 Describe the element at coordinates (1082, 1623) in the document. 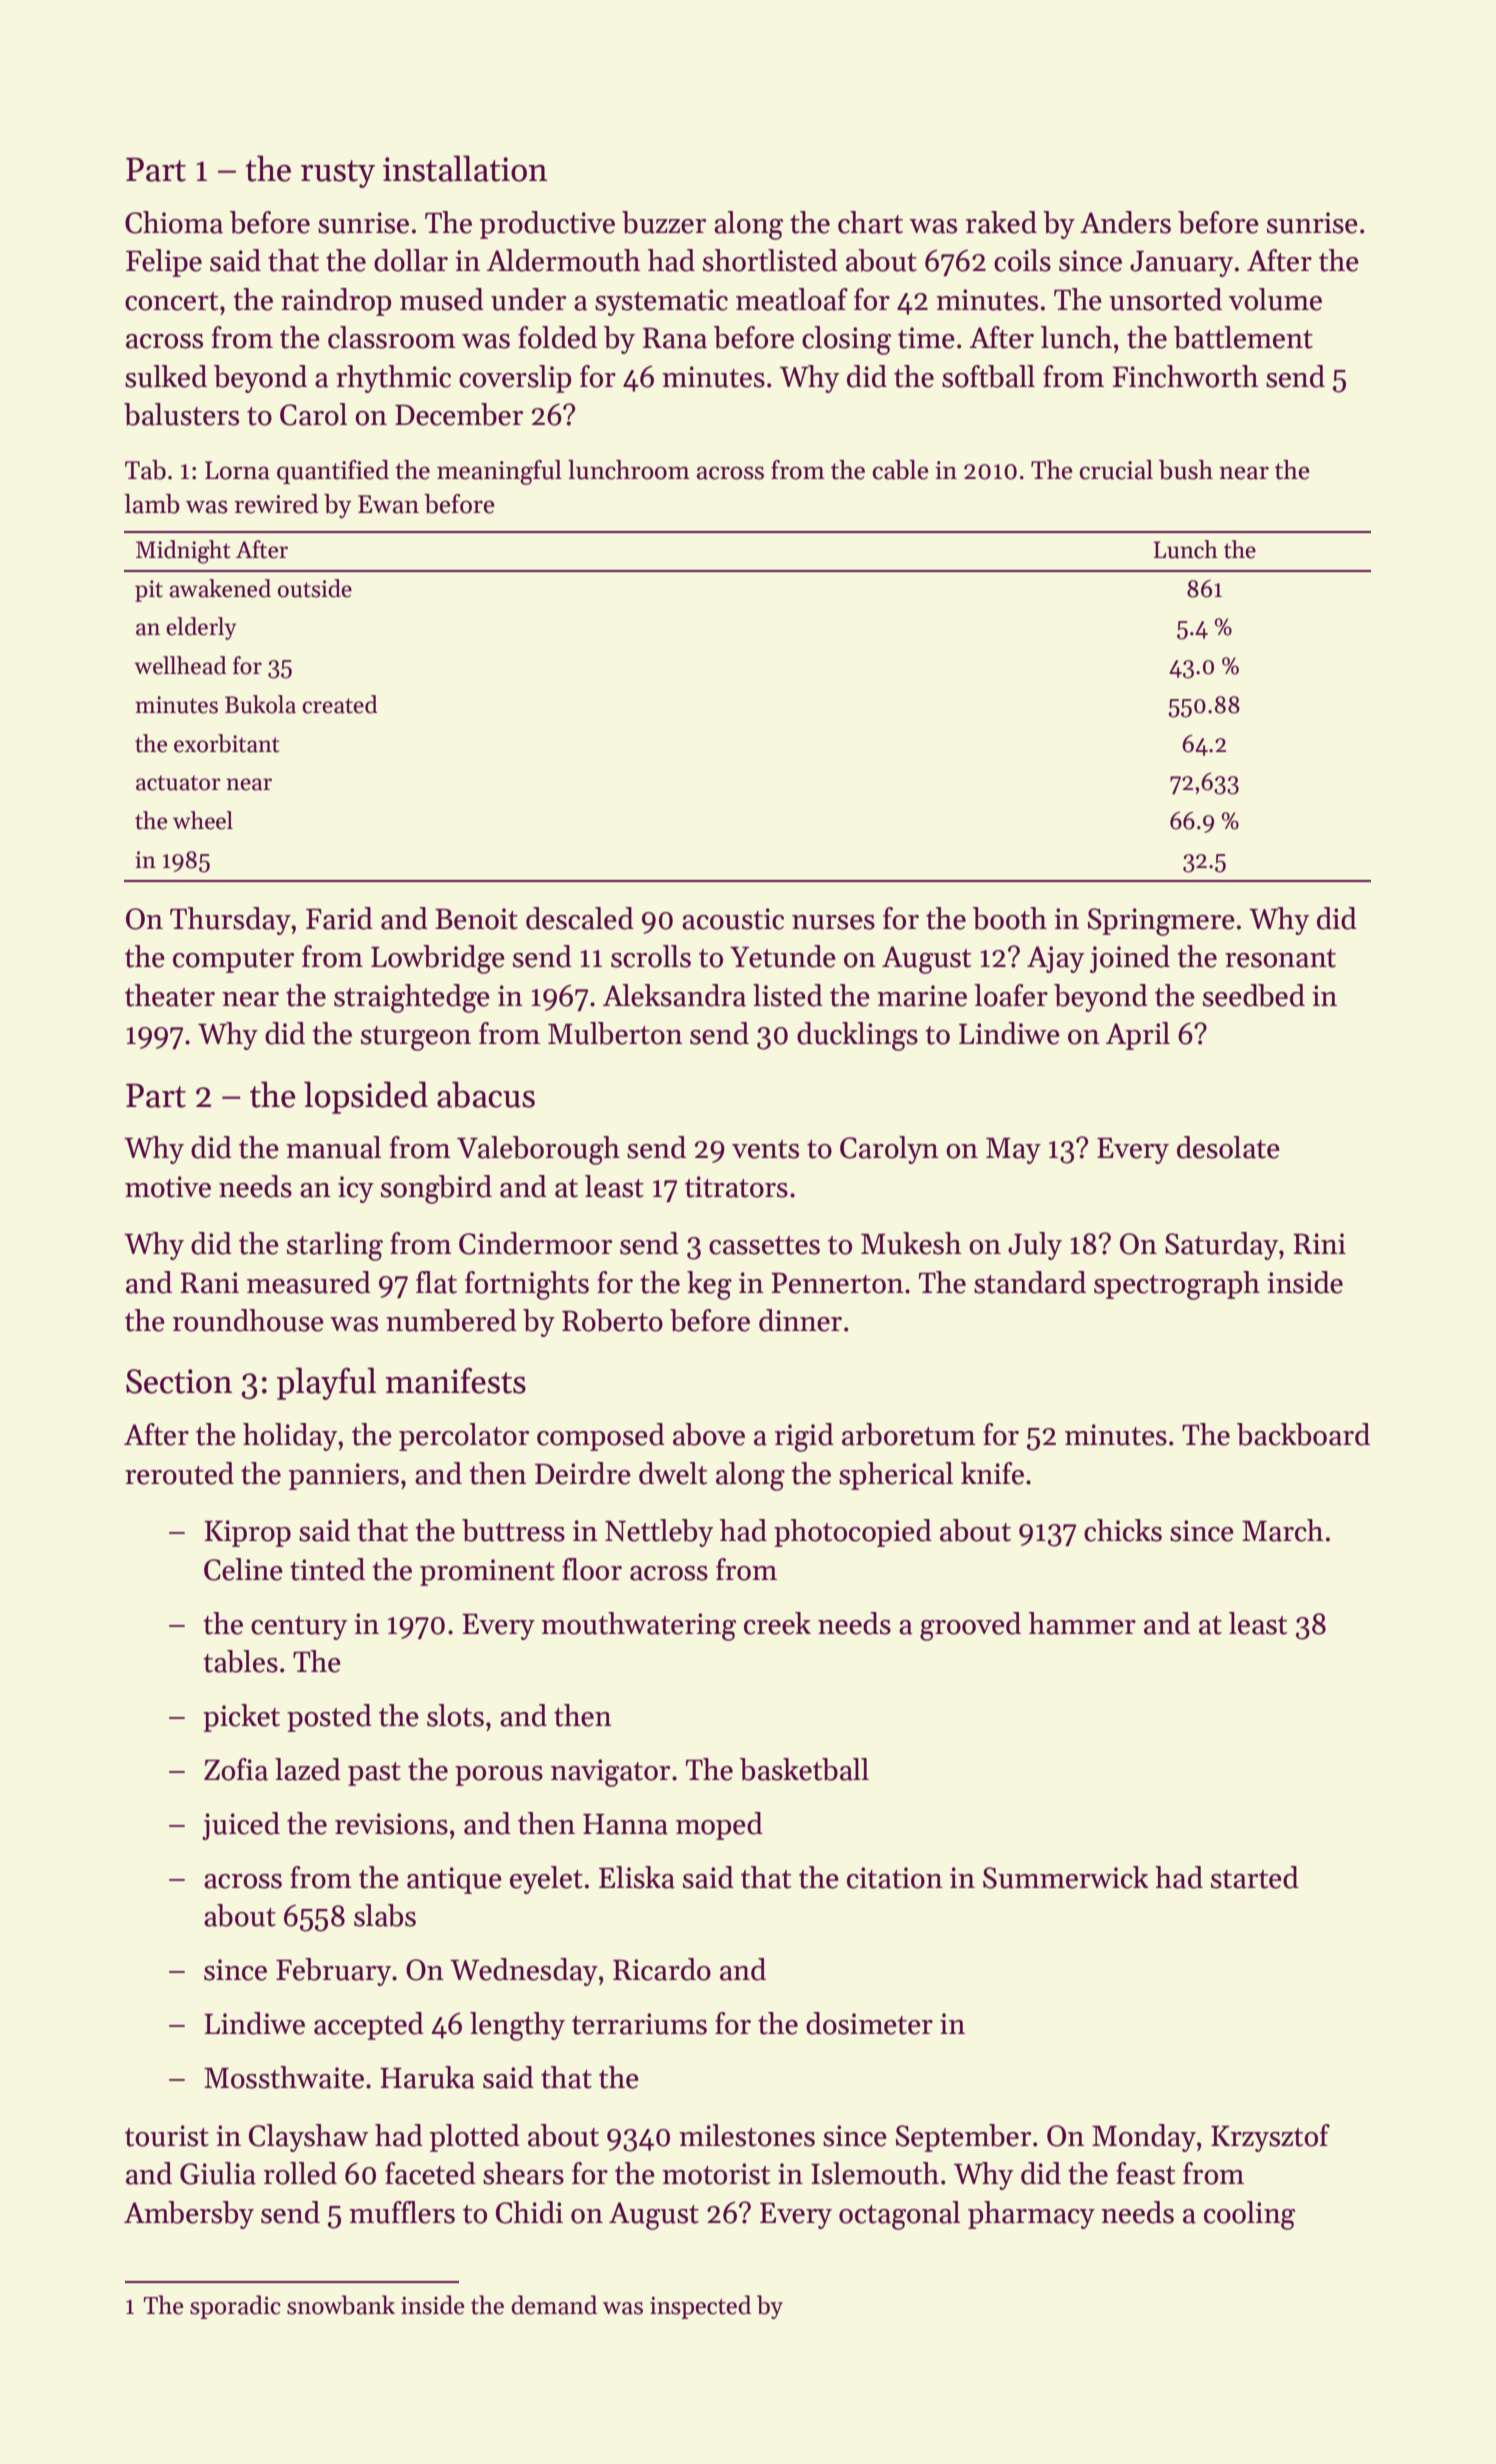

I see `hammer` at that location.
